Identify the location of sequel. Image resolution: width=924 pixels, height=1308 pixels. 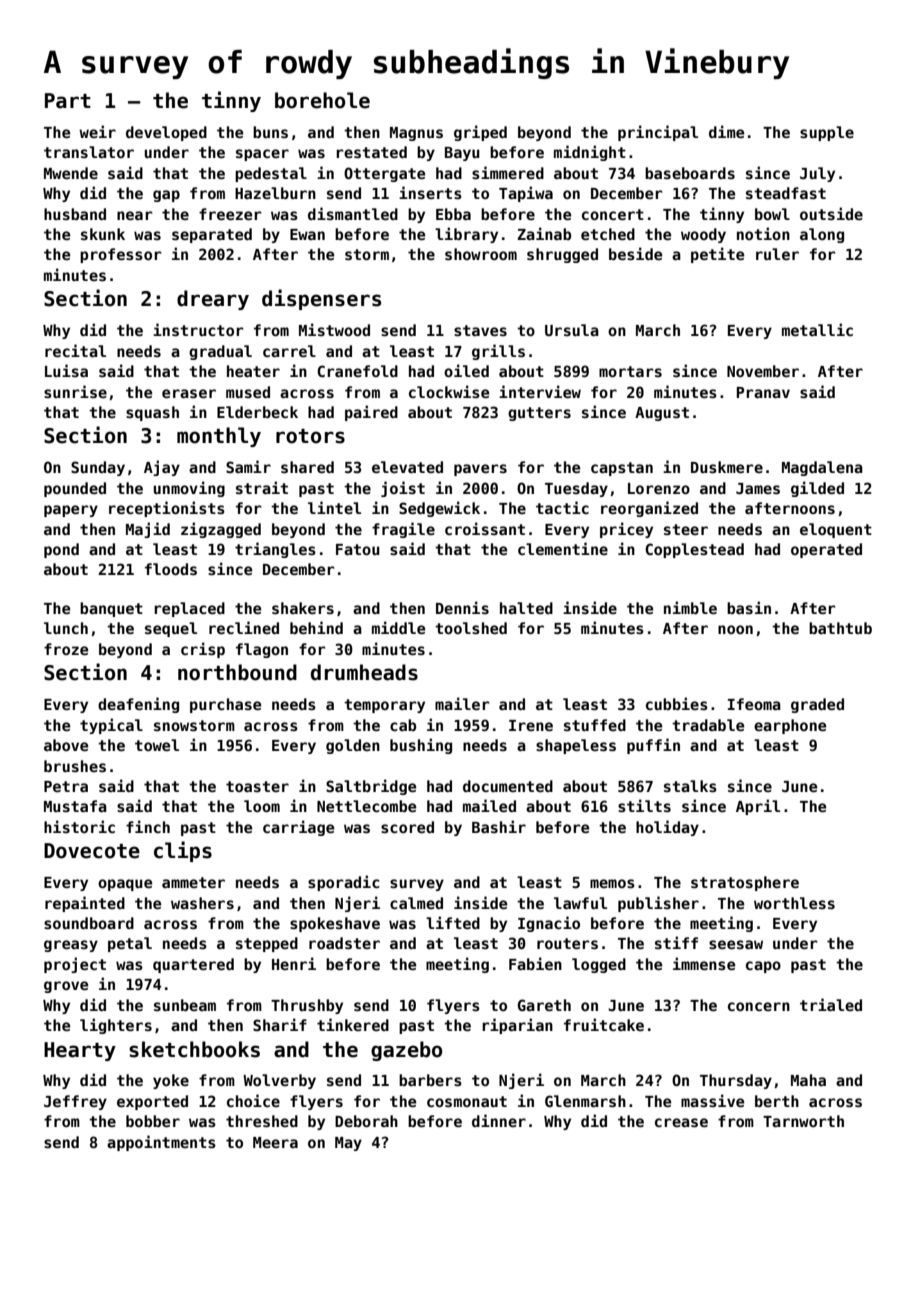
(171, 629).
